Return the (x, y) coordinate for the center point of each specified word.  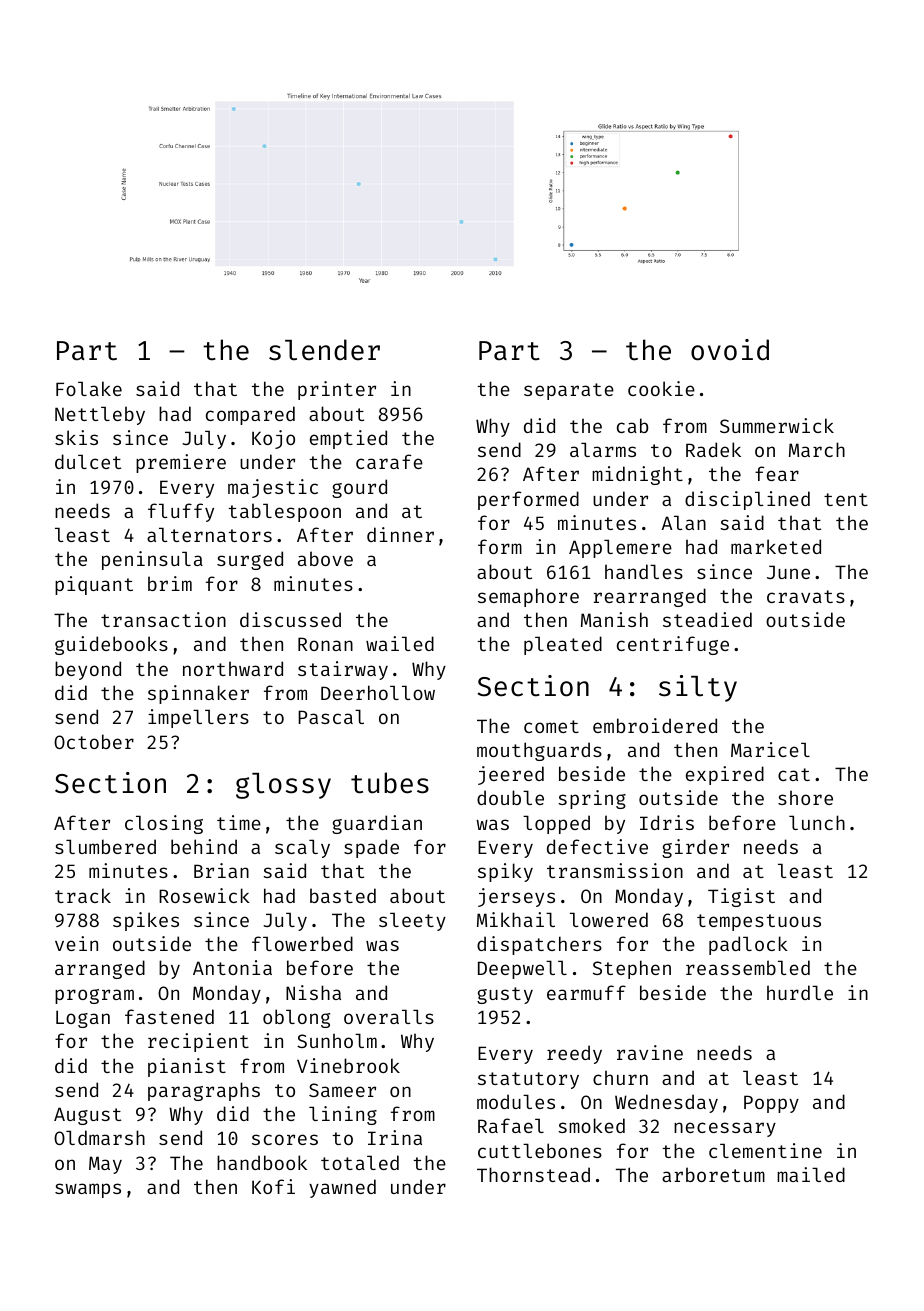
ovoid (730, 350)
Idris (667, 822)
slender (324, 350)
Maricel (770, 749)
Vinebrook (348, 1065)
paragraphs (204, 1091)
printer (337, 390)
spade (371, 848)
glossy (283, 786)
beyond (88, 670)
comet (551, 726)
